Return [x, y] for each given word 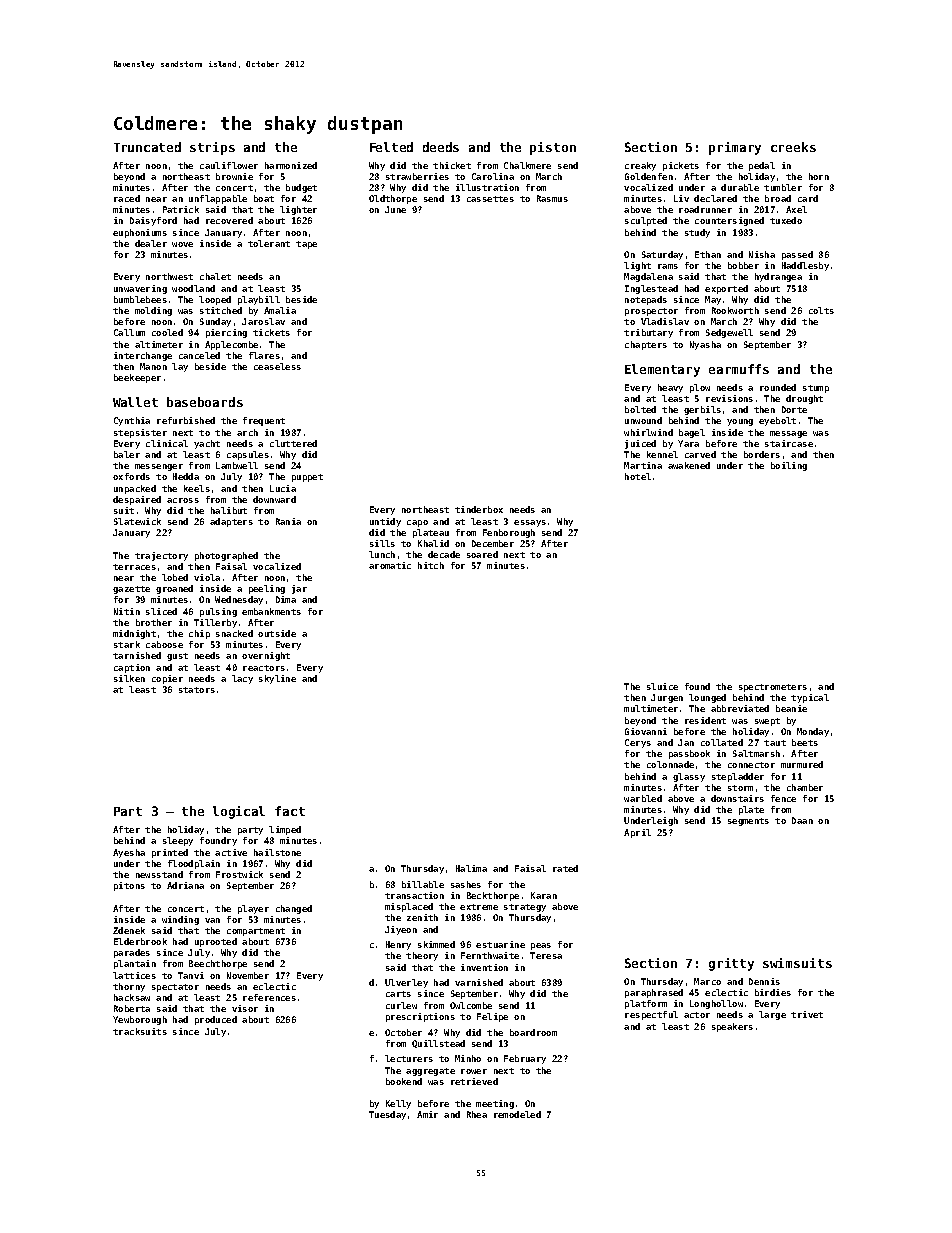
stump [816, 389]
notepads [646, 300]
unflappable [218, 199]
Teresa [546, 955]
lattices [134, 975]
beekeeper [137, 378]
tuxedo [786, 220]
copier [167, 679]
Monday [813, 732]
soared [482, 554]
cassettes [490, 199]
